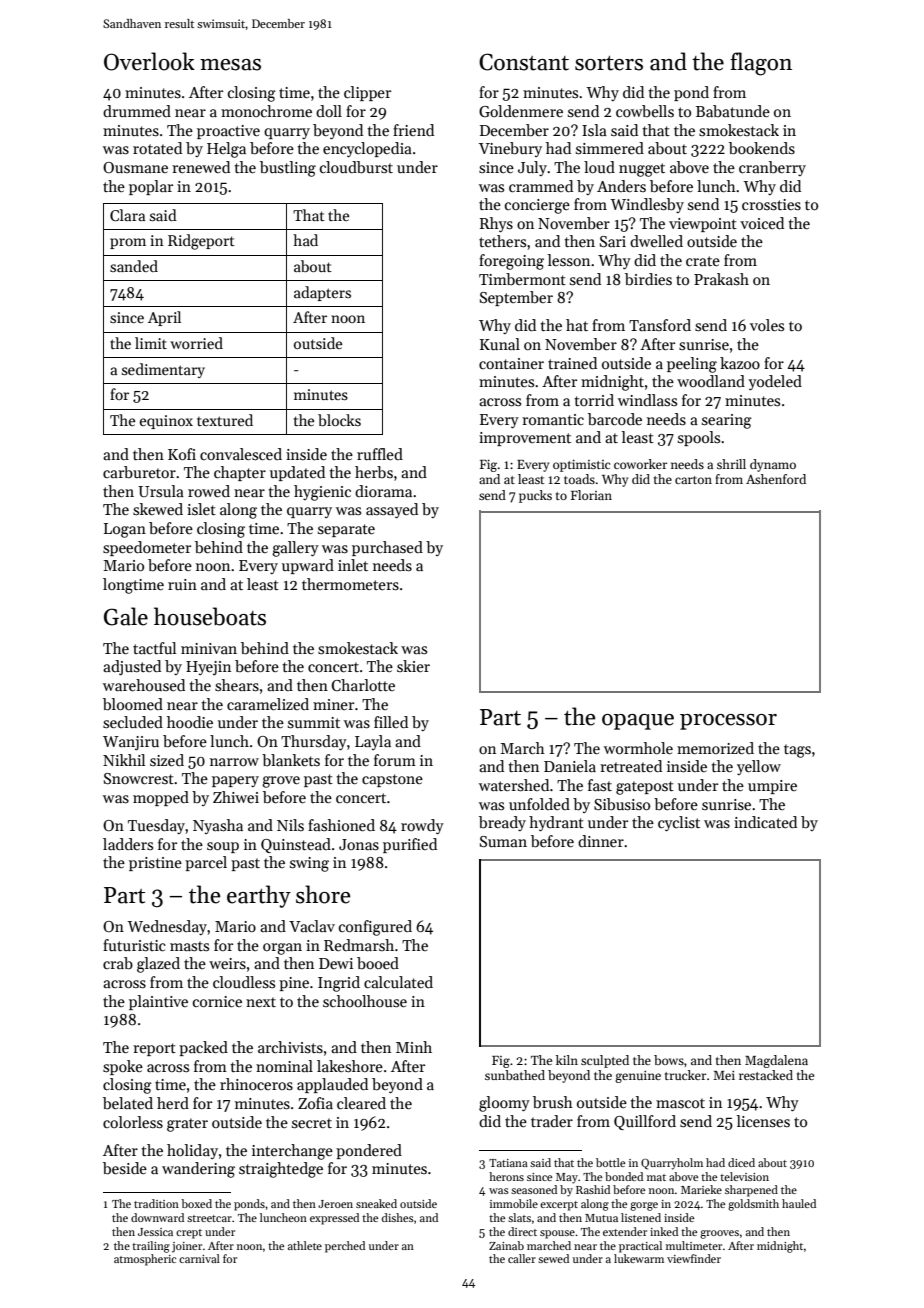 The image size is (924, 1308). Describe the element at coordinates (772, 168) in the document. I see `cranberry` at that location.
